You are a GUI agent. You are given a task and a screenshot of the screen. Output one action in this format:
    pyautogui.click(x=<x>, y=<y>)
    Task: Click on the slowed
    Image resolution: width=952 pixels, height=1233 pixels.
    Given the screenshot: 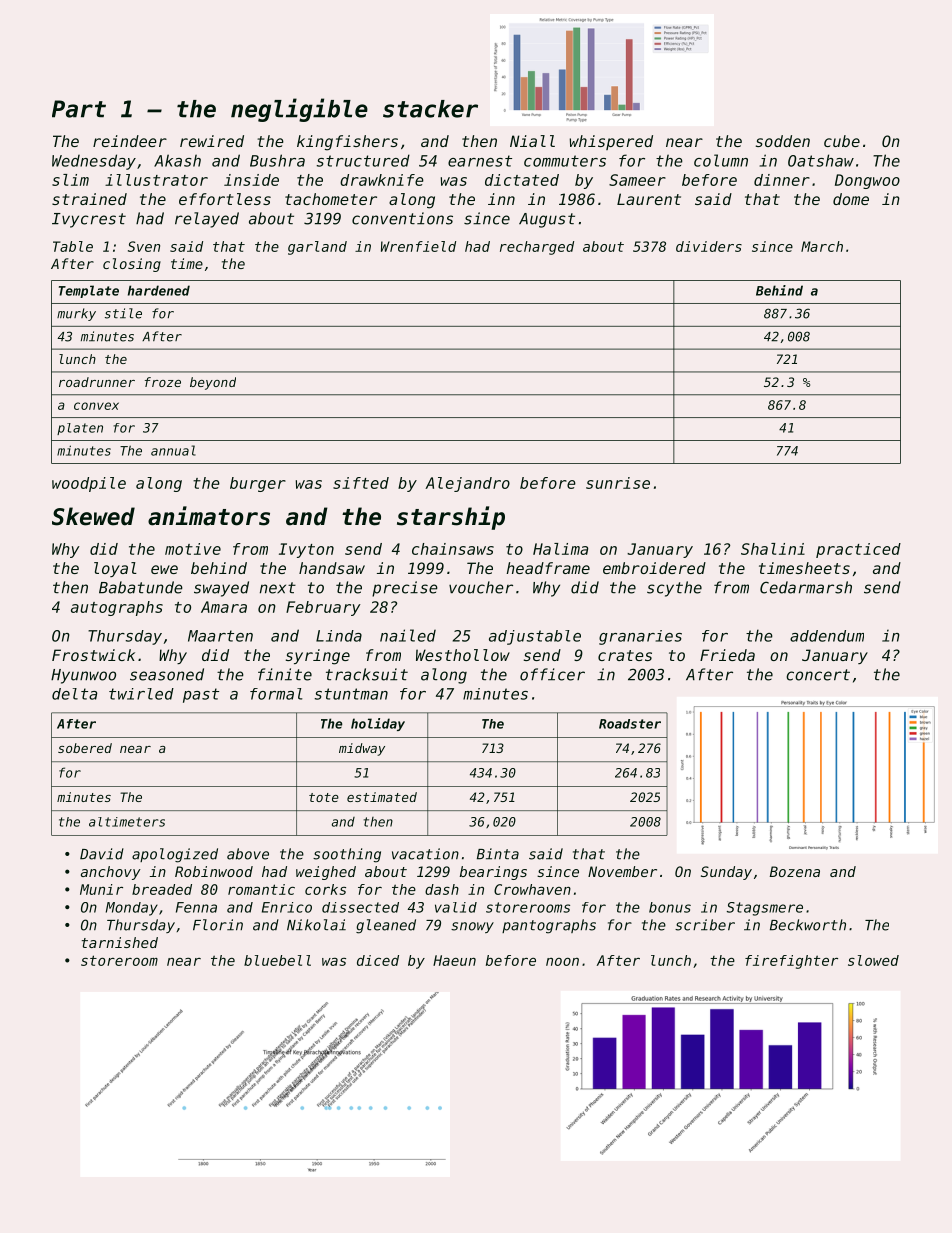 What is the action you would take?
    pyautogui.click(x=873, y=960)
